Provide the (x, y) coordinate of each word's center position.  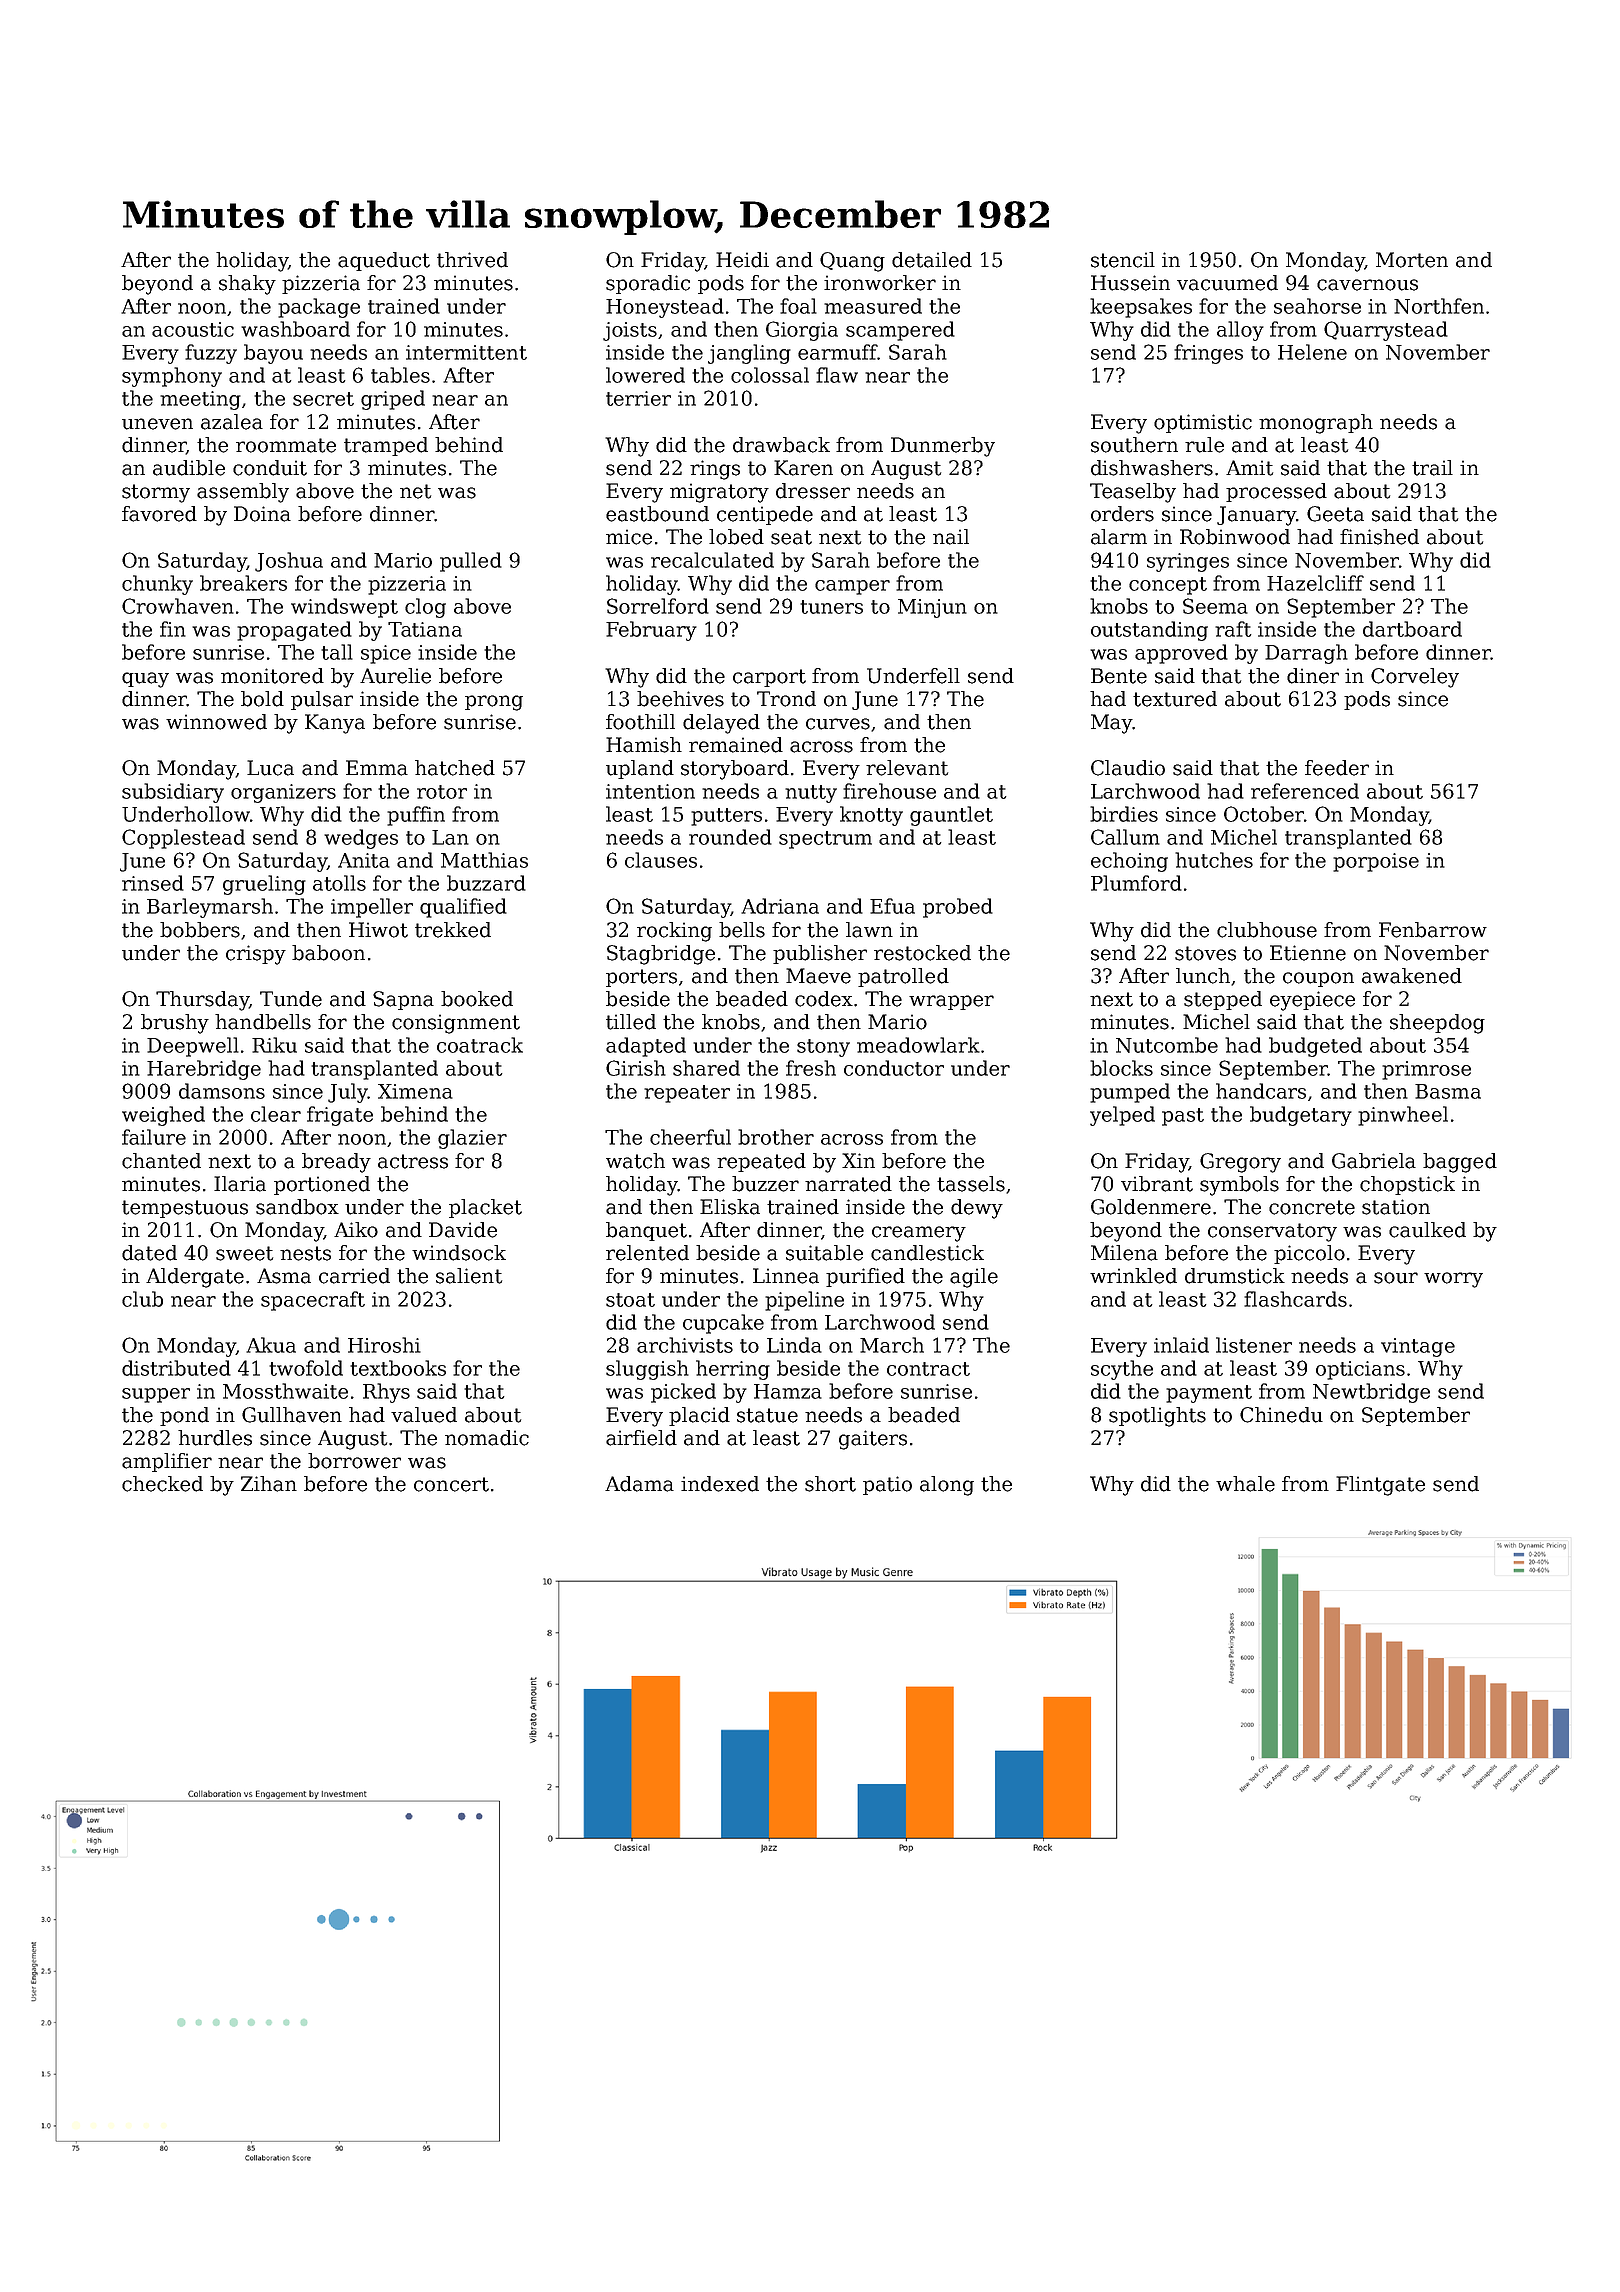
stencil (1123, 260)
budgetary (1301, 1116)
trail (1432, 468)
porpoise (1376, 862)
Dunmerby (943, 447)
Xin (858, 1160)
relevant (907, 768)
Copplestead (183, 839)
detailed (932, 260)
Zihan (269, 1484)
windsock (459, 1253)
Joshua (289, 562)
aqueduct (384, 261)
